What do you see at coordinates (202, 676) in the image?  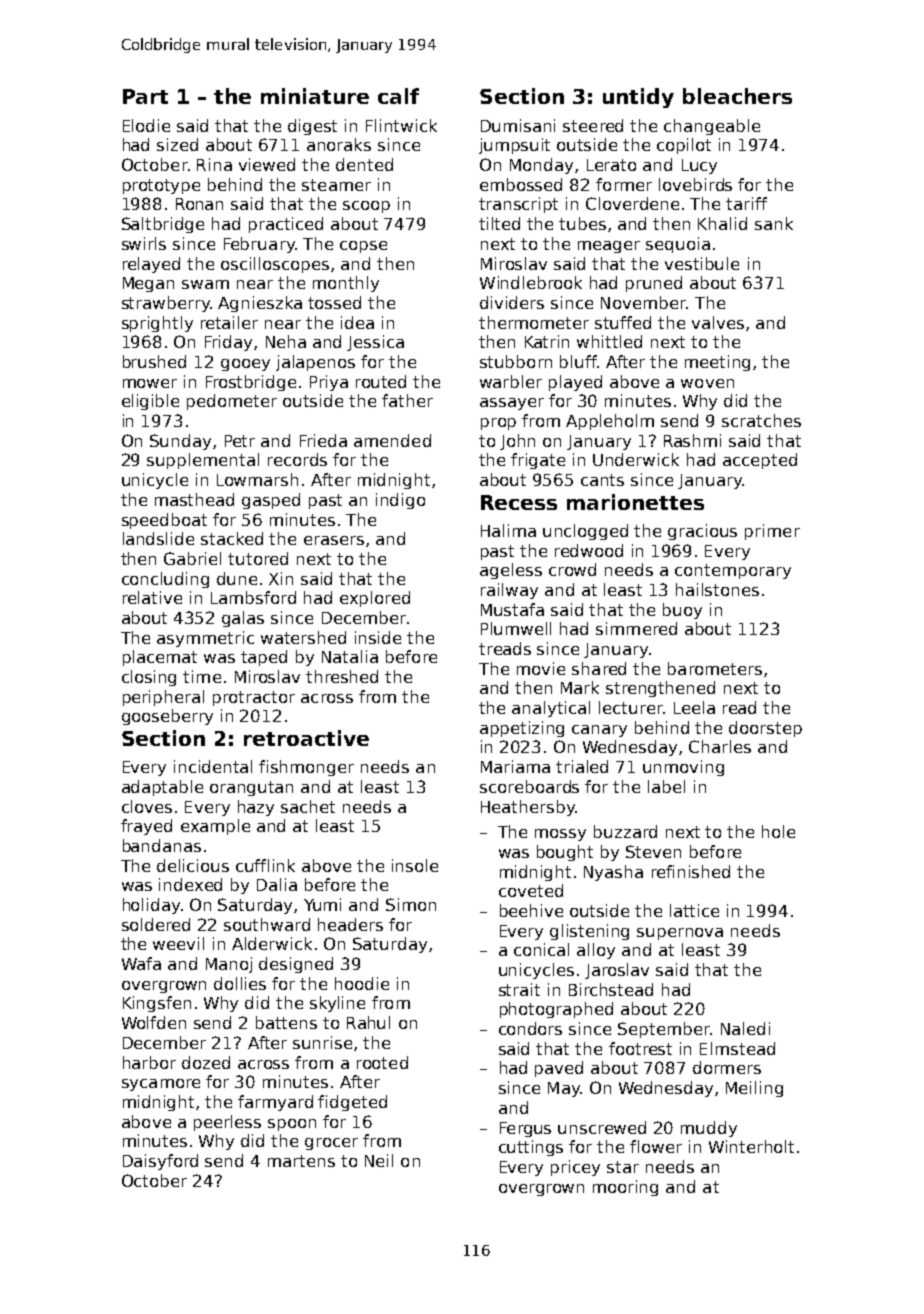 I see `time` at bounding box center [202, 676].
